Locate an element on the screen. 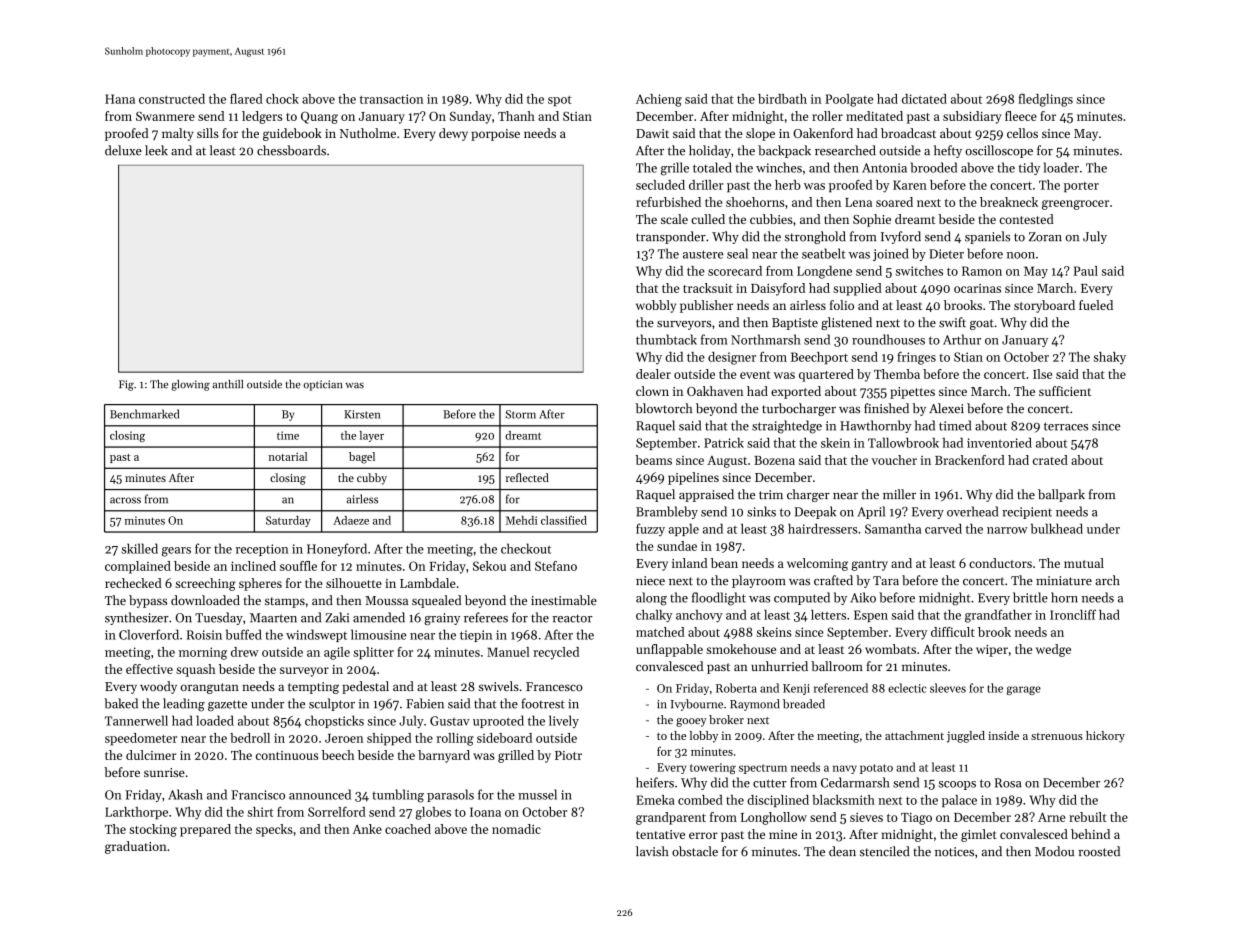  gantry is located at coordinates (870, 565).
